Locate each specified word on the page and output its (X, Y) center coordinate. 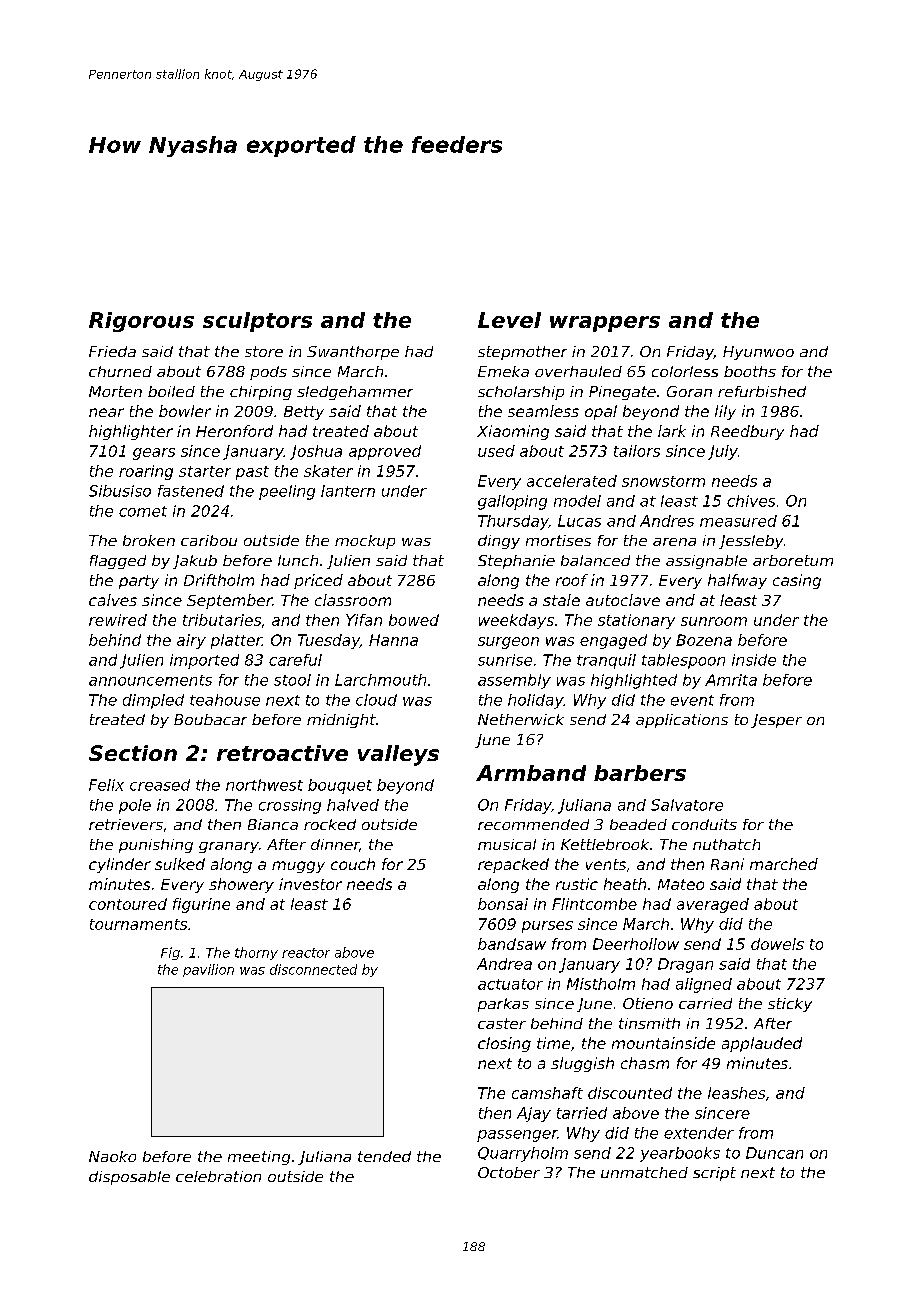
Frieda (112, 351)
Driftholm (219, 580)
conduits (704, 824)
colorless (685, 371)
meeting (259, 1158)
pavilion (208, 970)
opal (601, 412)
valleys (398, 755)
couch (353, 864)
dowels (777, 944)
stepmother (522, 353)
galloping (512, 502)
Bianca (273, 824)
